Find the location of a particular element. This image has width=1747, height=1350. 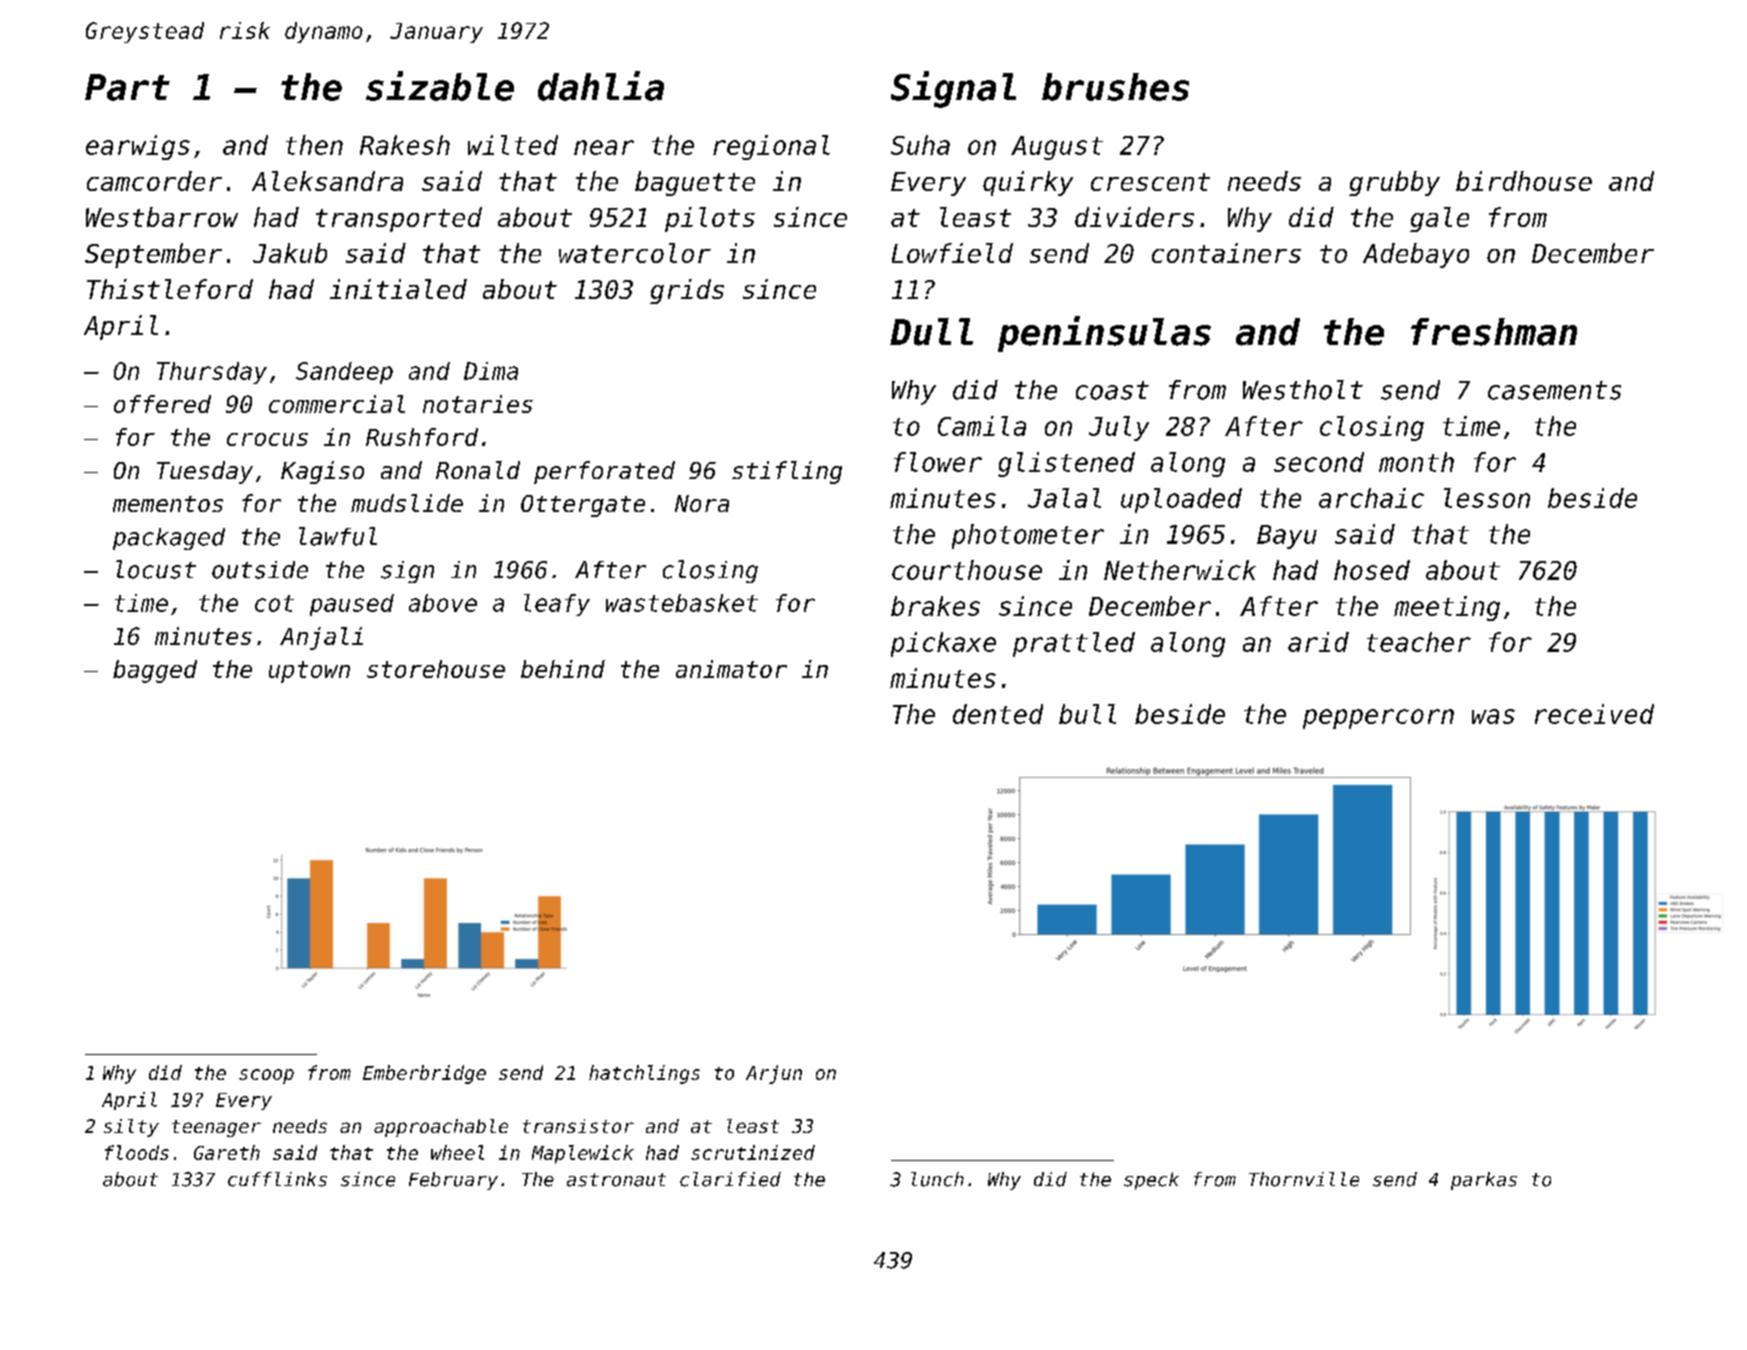

earwigs is located at coordinates (138, 147).
